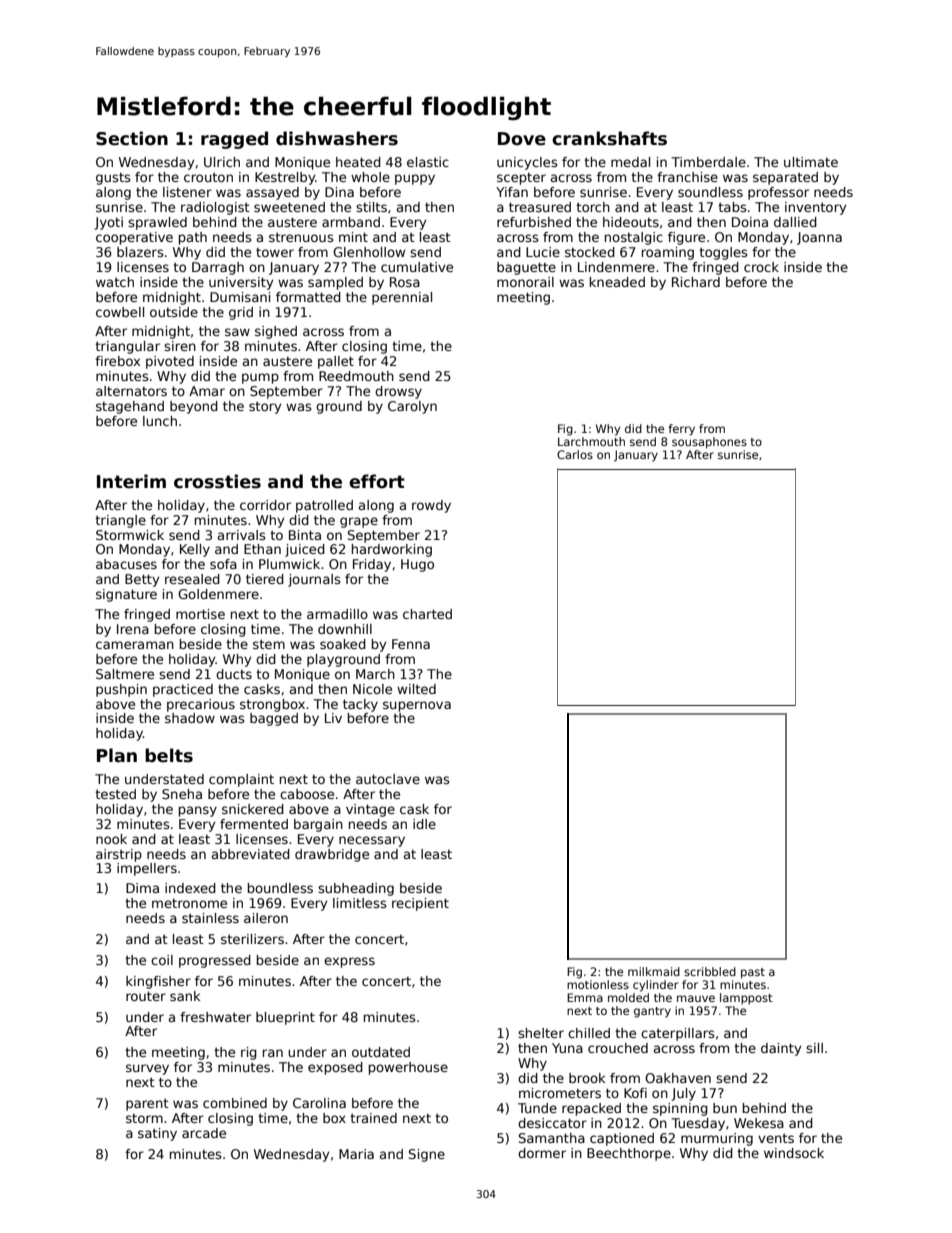  I want to click on Maria, so click(356, 1154).
